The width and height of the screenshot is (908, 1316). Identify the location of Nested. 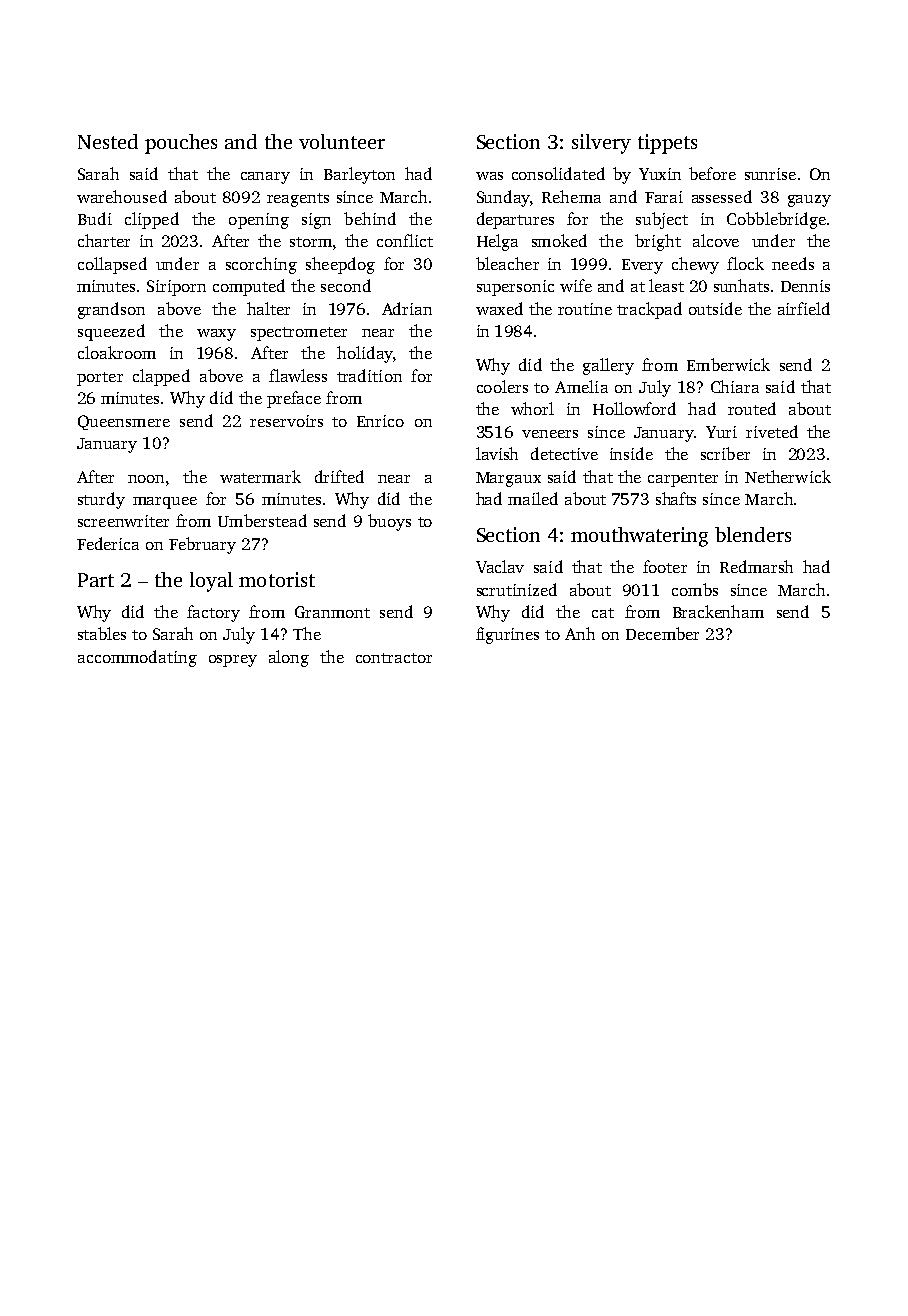
(108, 141).
